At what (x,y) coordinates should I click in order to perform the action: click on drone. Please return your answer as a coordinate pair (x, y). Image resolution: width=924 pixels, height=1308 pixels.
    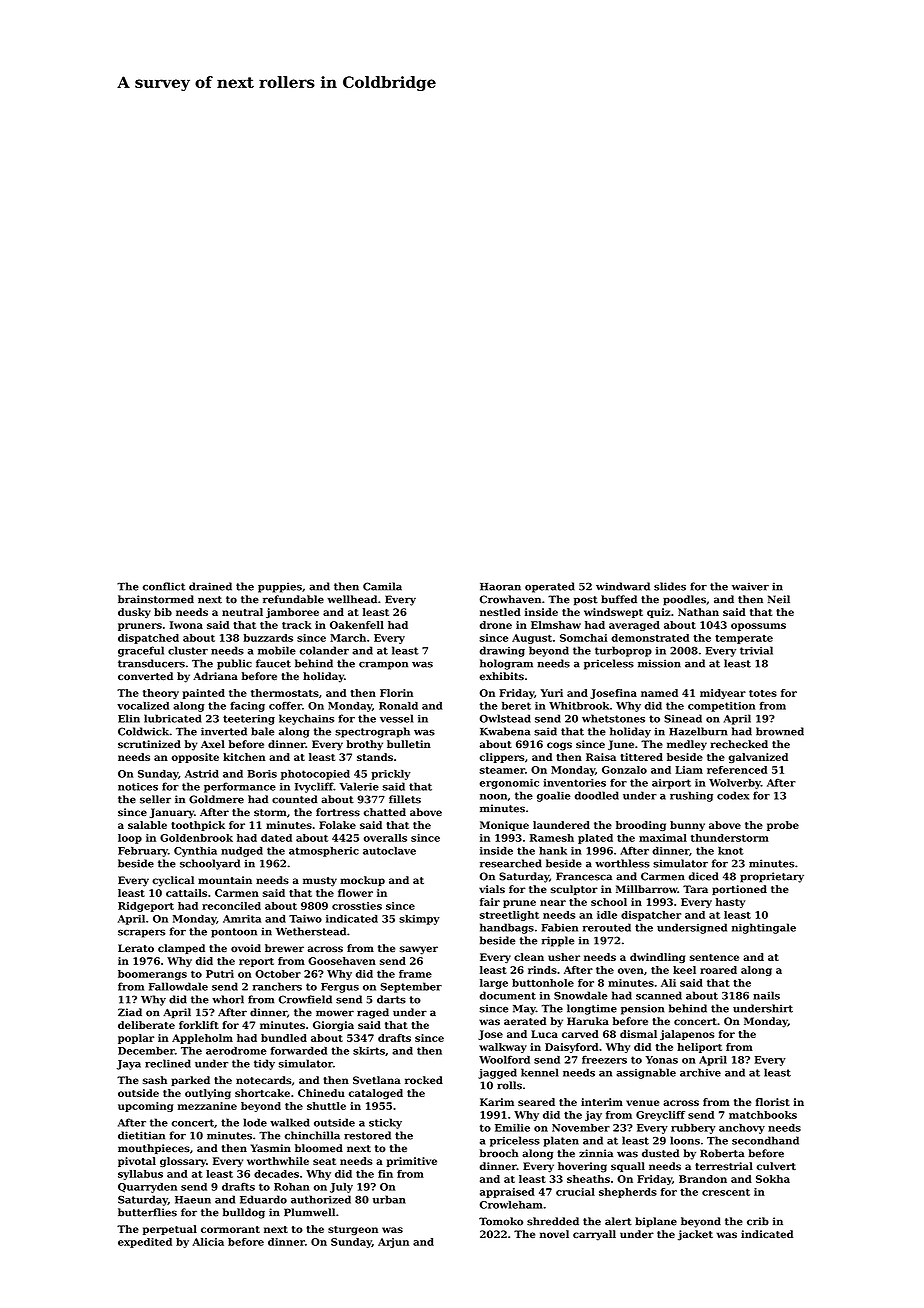
    Looking at the image, I should click on (496, 625).
